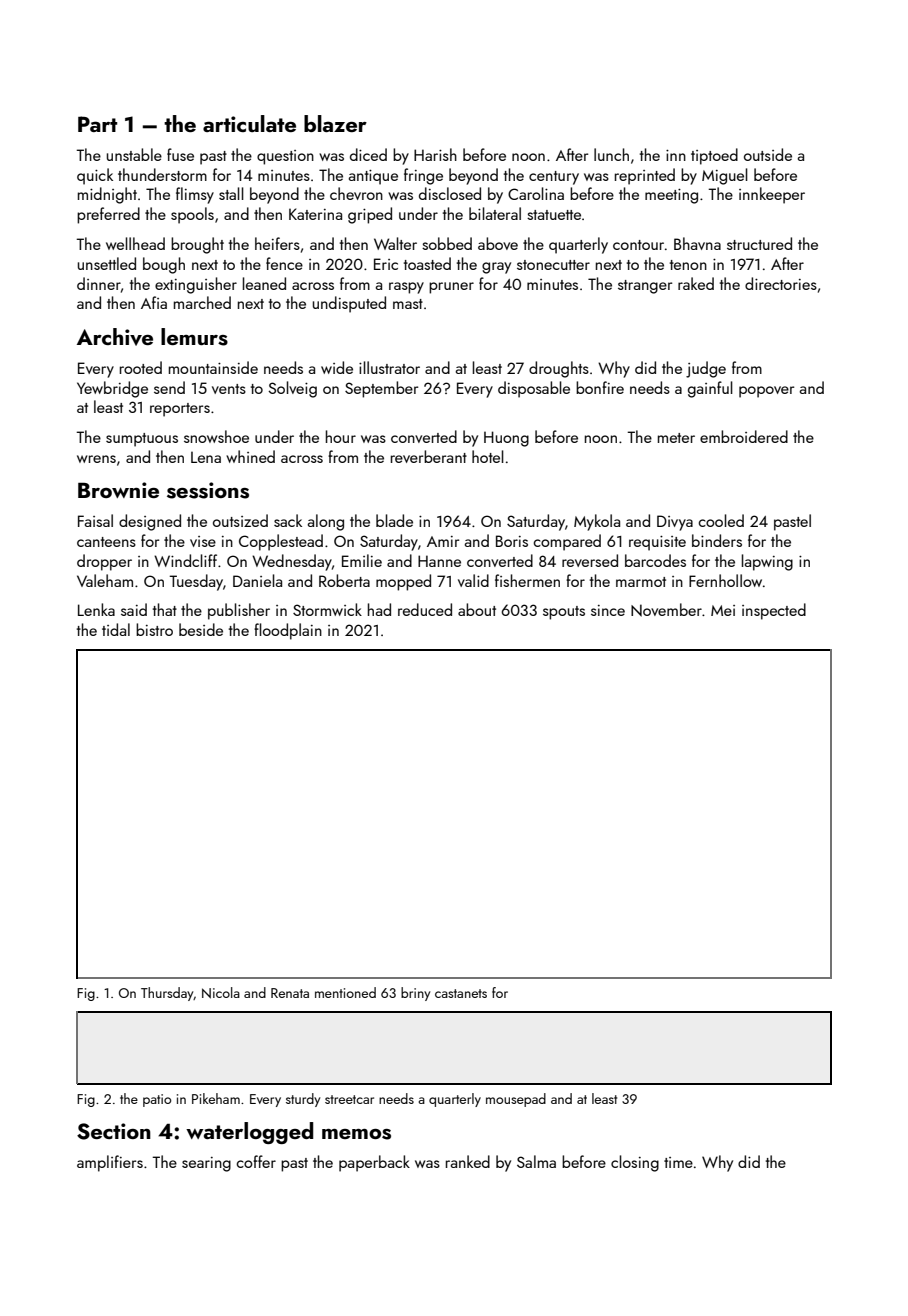 The height and width of the screenshot is (1316, 908). I want to click on Mei, so click(723, 610).
